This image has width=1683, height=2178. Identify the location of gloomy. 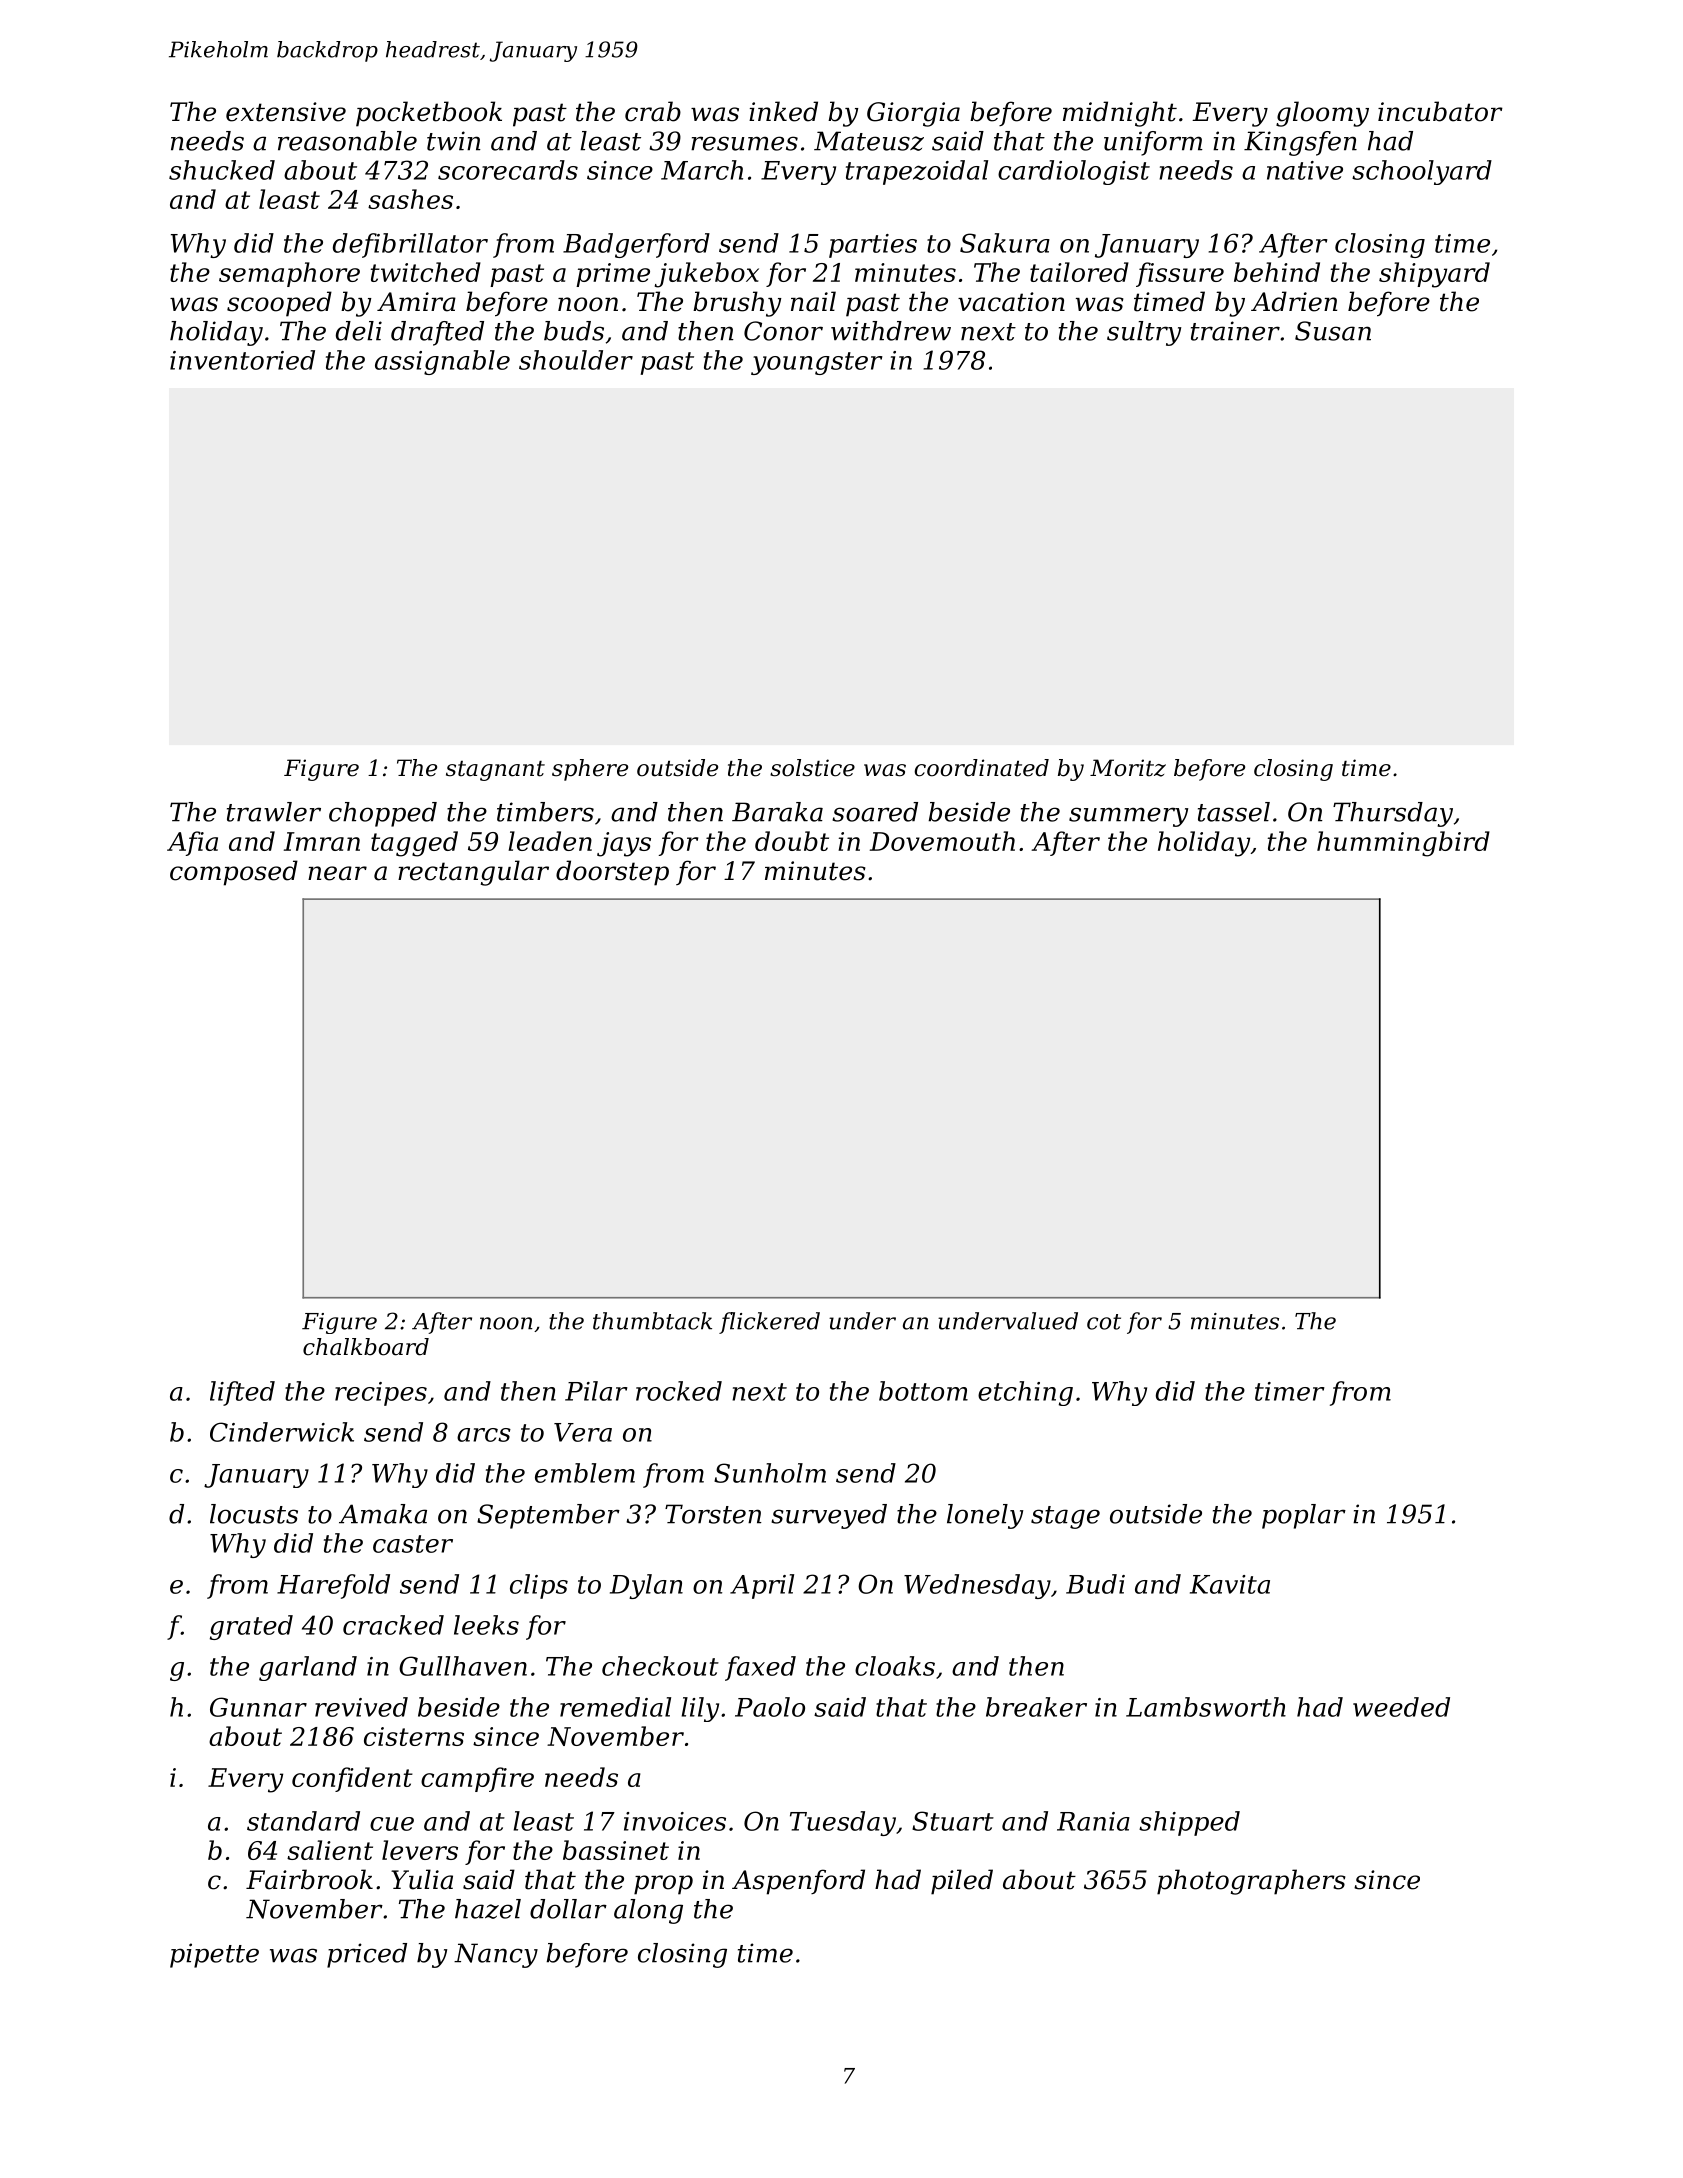
(1322, 114).
